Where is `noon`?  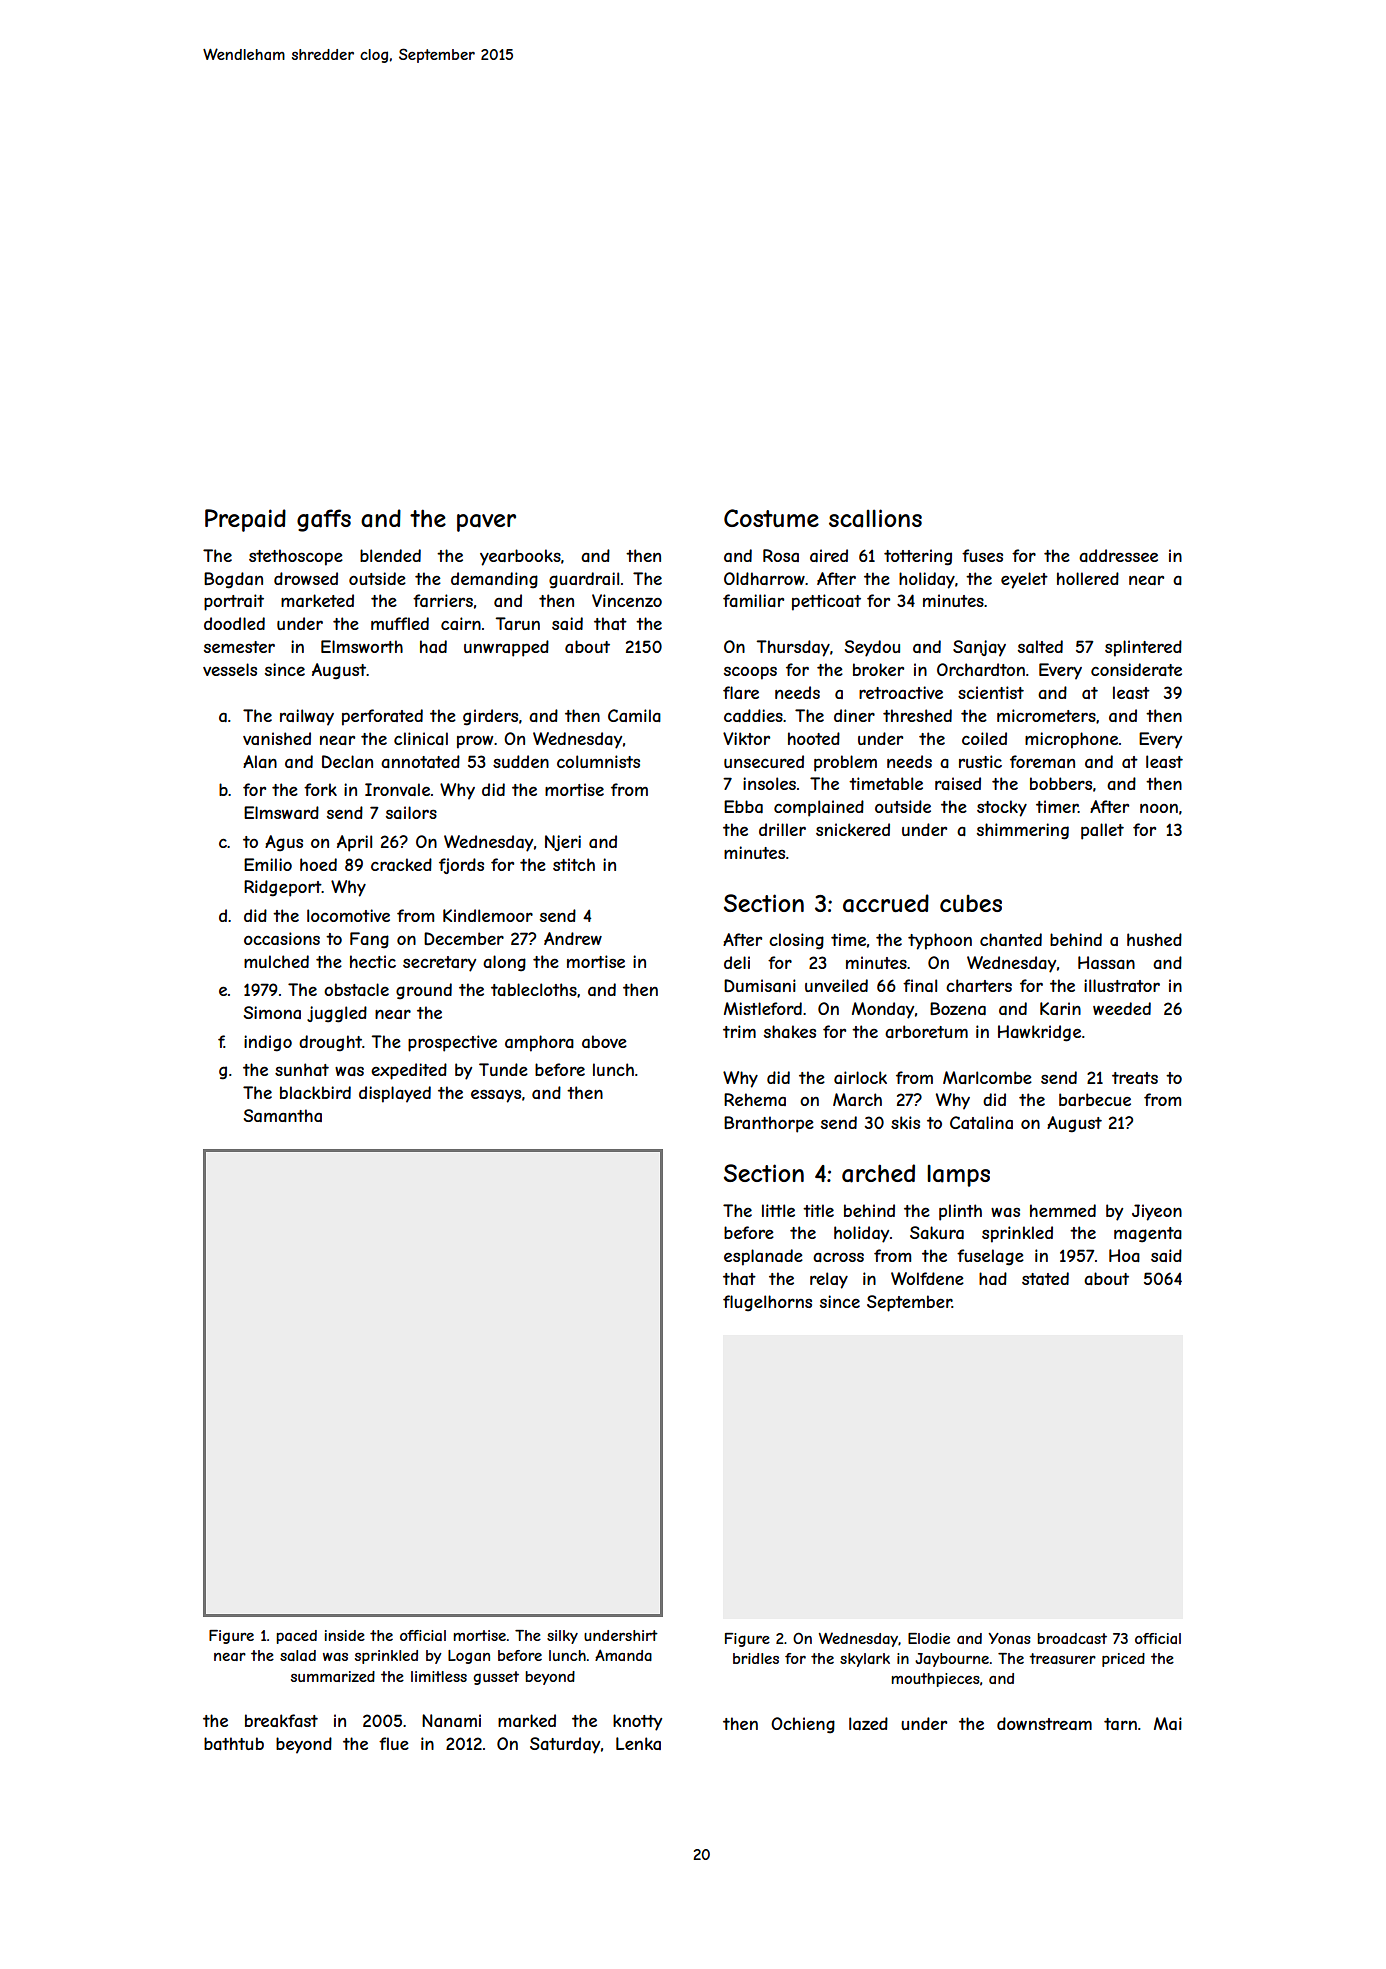
noon is located at coordinates (1159, 808).
